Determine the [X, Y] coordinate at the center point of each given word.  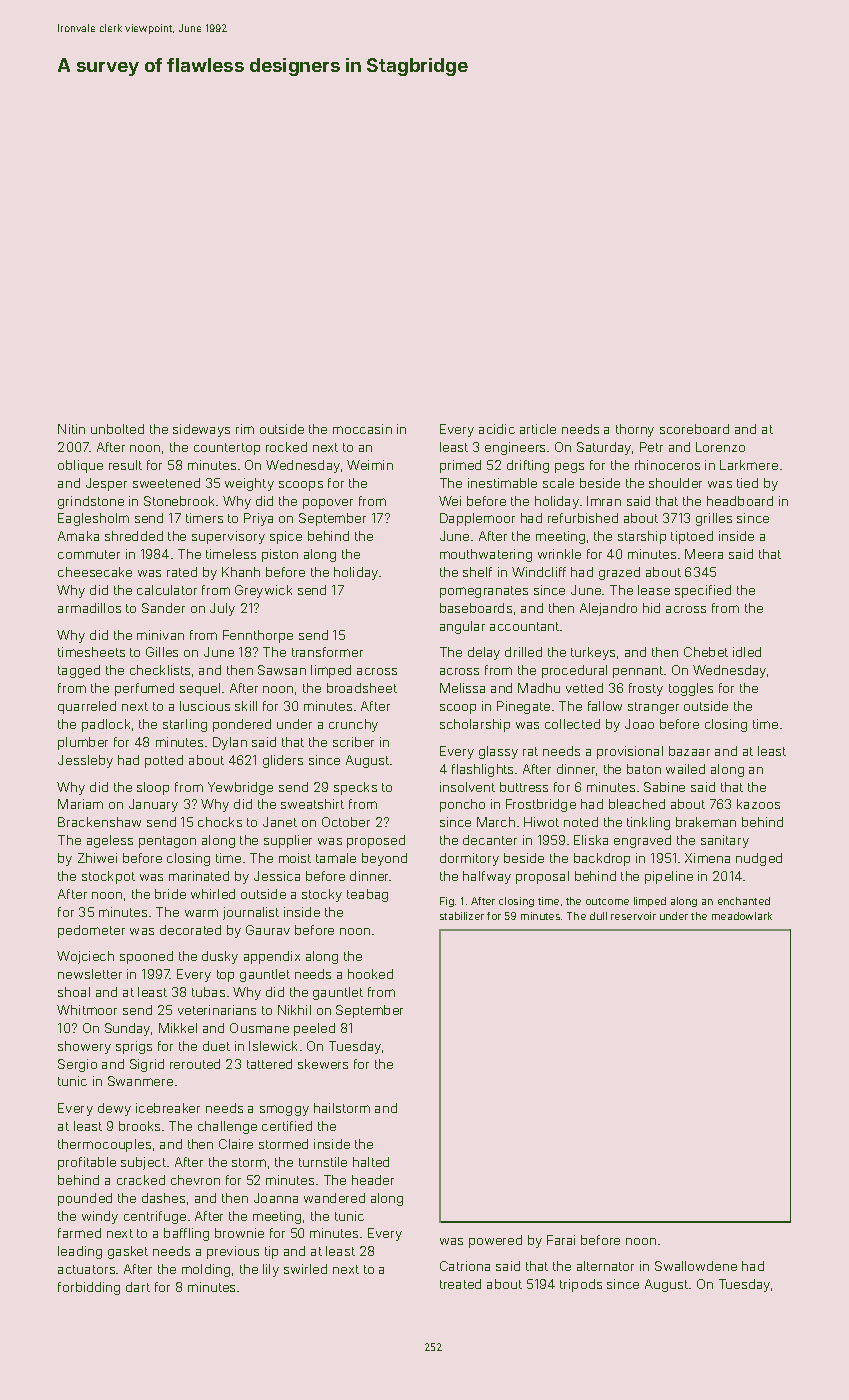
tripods [581, 1285]
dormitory [469, 859]
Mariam [80, 804]
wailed [685, 769]
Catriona [465, 1266]
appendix [272, 957]
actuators [86, 1269]
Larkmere [749, 465]
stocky [322, 895]
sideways [201, 430]
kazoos [758, 804]
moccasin [362, 429]
